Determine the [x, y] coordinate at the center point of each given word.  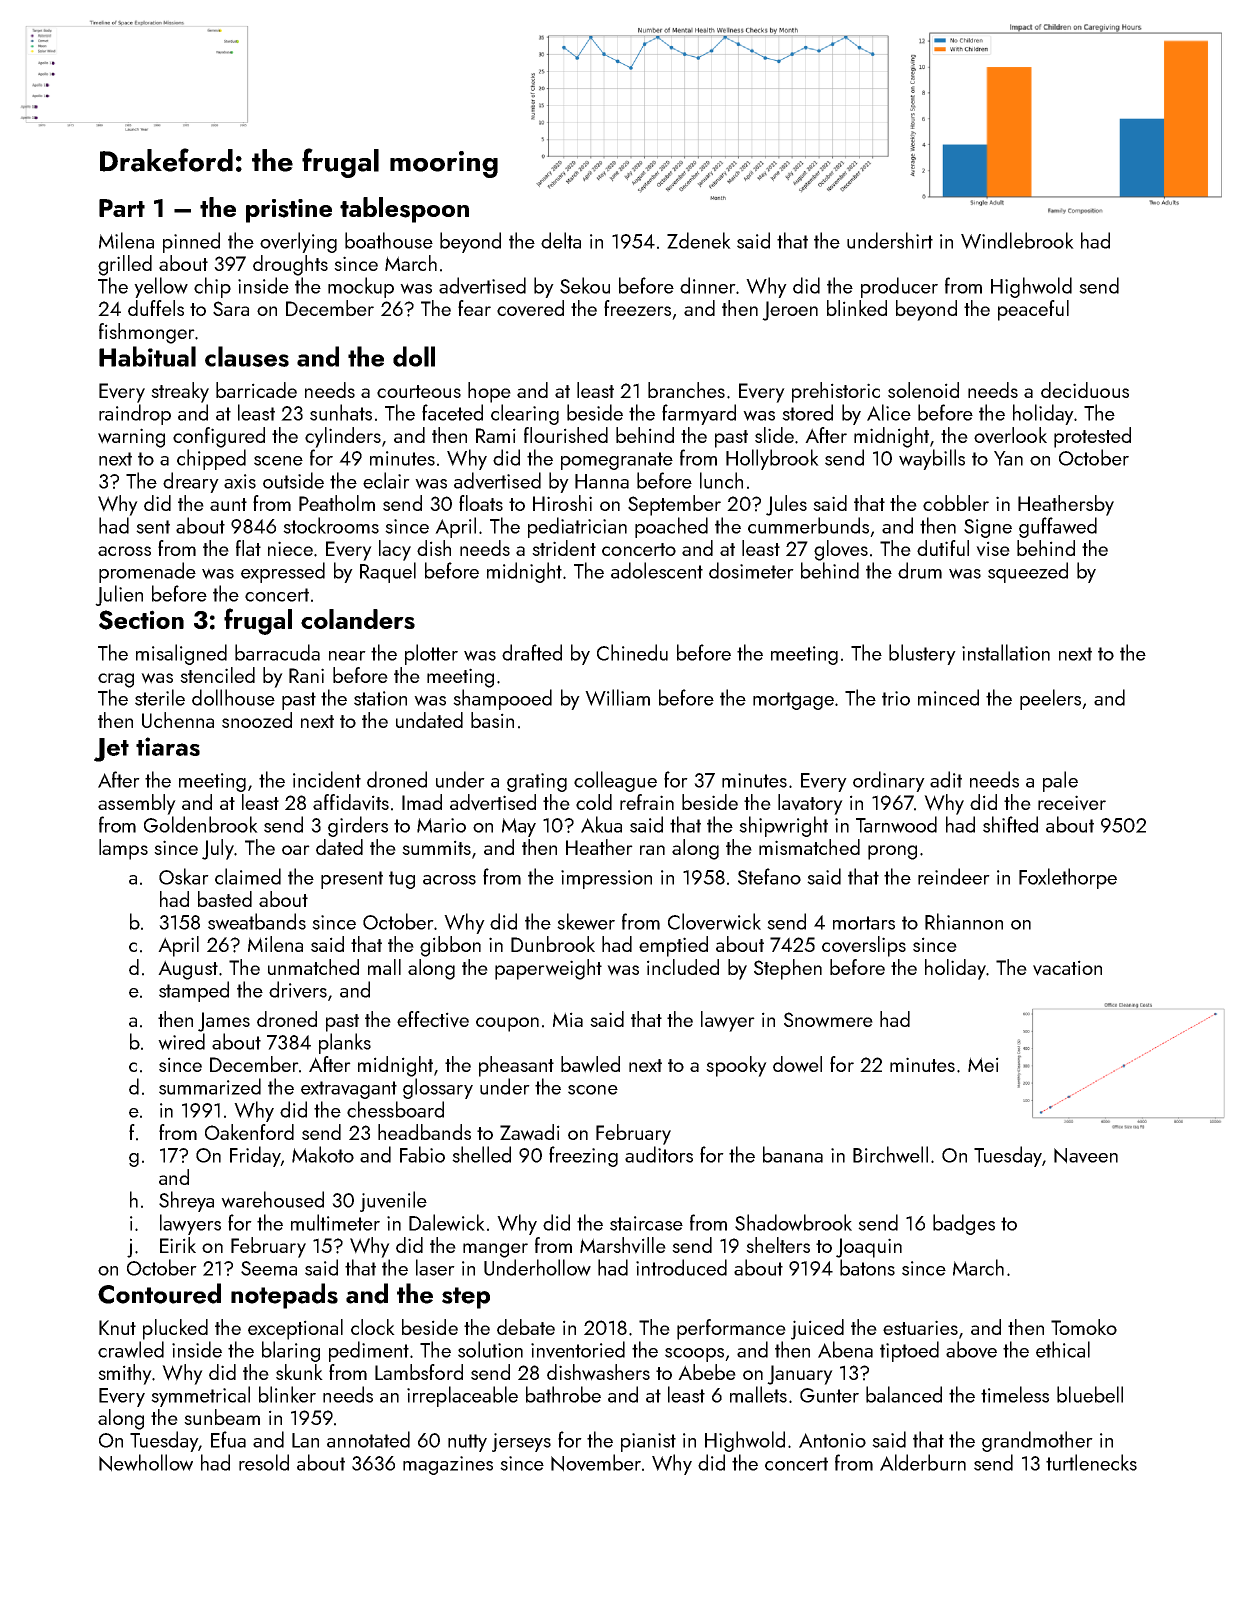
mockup [361, 287]
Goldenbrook [201, 824]
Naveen [1086, 1156]
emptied [673, 946]
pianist [648, 1442]
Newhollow [146, 1463]
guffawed [1058, 527]
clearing [525, 414]
